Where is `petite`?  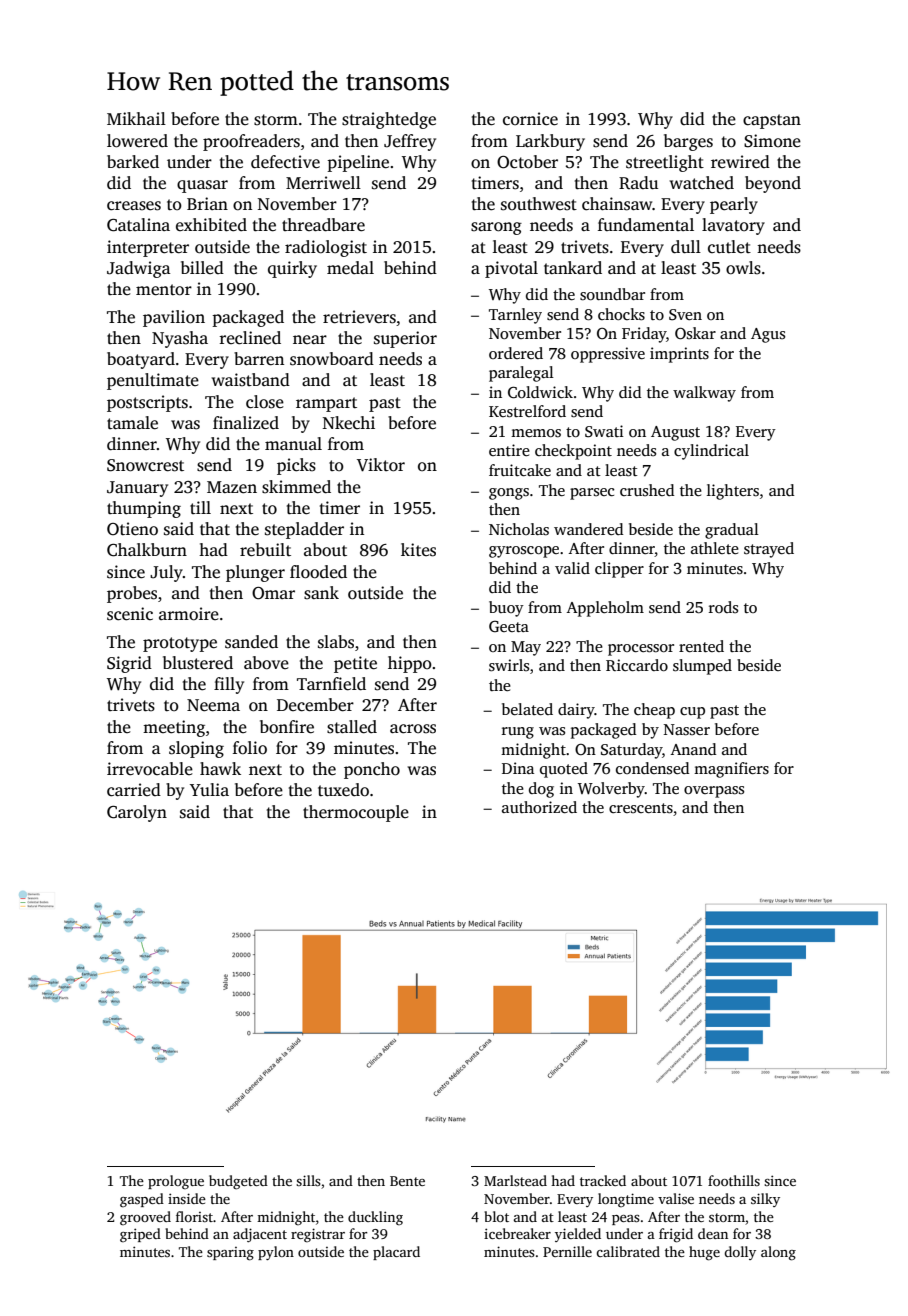 petite is located at coordinates (355, 664).
